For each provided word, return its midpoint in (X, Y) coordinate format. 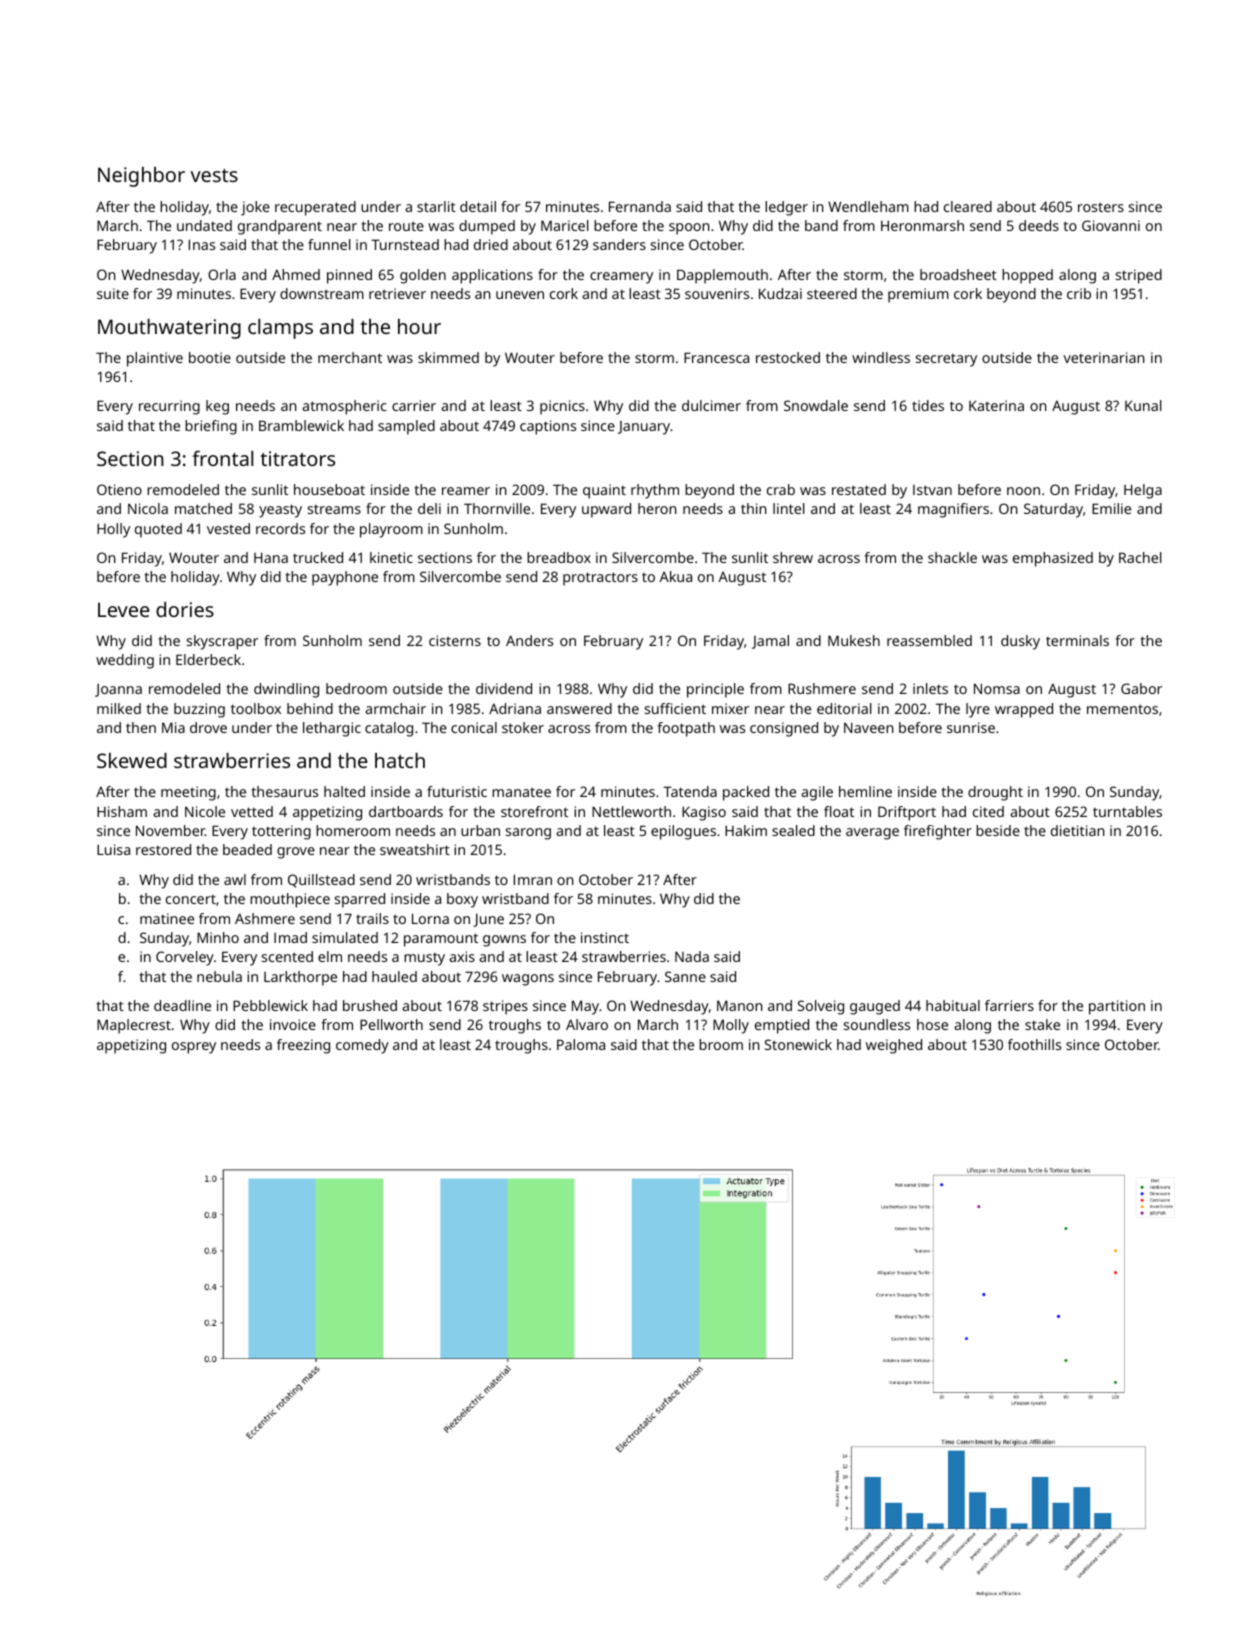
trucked (318, 557)
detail (478, 206)
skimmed (448, 357)
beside (998, 830)
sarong (528, 834)
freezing (303, 1046)
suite (113, 293)
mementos (1122, 709)
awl (235, 879)
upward (606, 510)
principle (715, 690)
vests (214, 175)
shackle (952, 557)
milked (119, 708)
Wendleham (868, 206)
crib (1079, 293)
